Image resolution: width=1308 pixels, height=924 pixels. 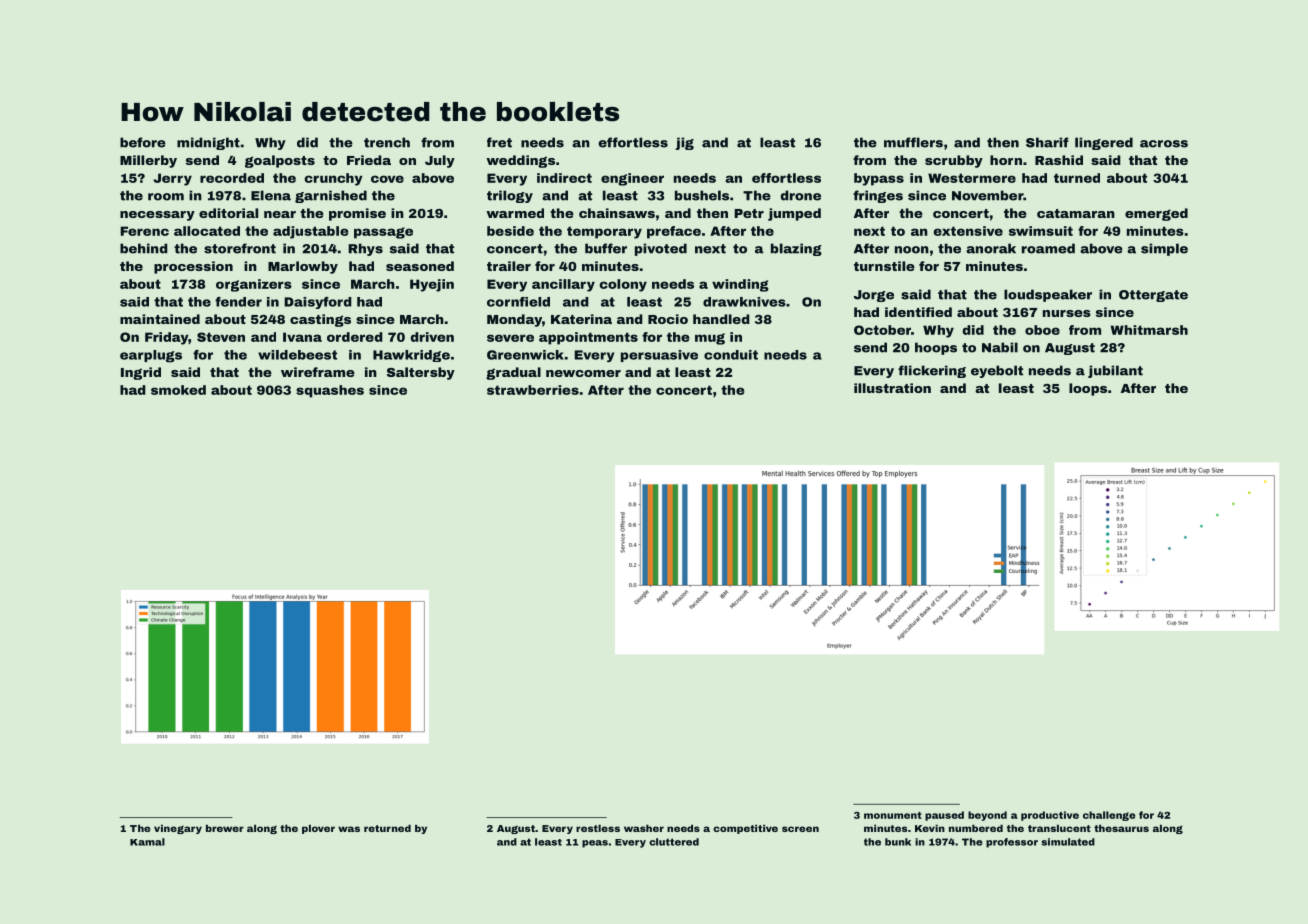 What do you see at coordinates (685, 143) in the screenshot?
I see `jig` at bounding box center [685, 143].
